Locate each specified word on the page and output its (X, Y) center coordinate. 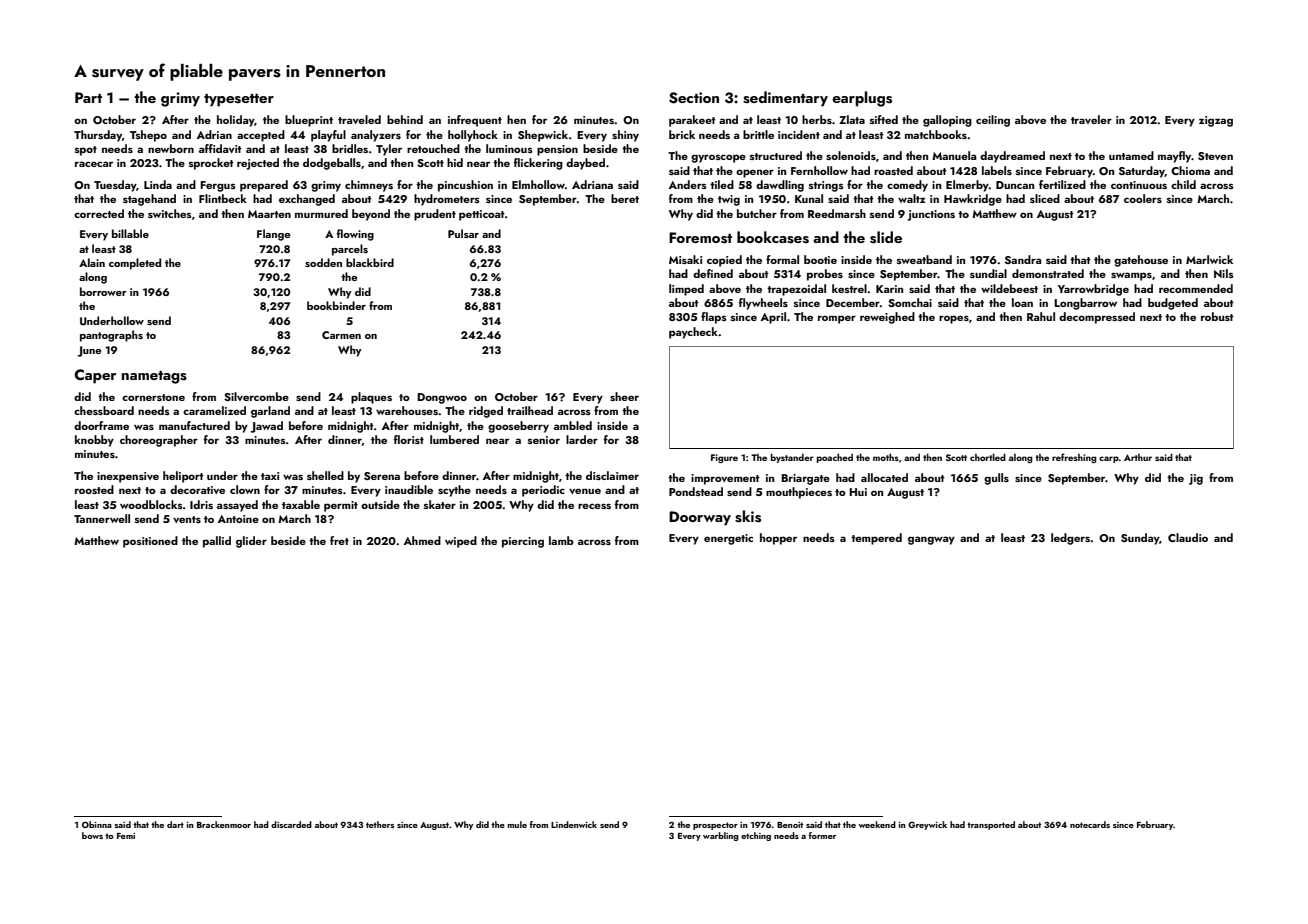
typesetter (239, 100)
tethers (380, 824)
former (822, 835)
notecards (1090, 824)
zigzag (1216, 121)
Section (694, 98)
